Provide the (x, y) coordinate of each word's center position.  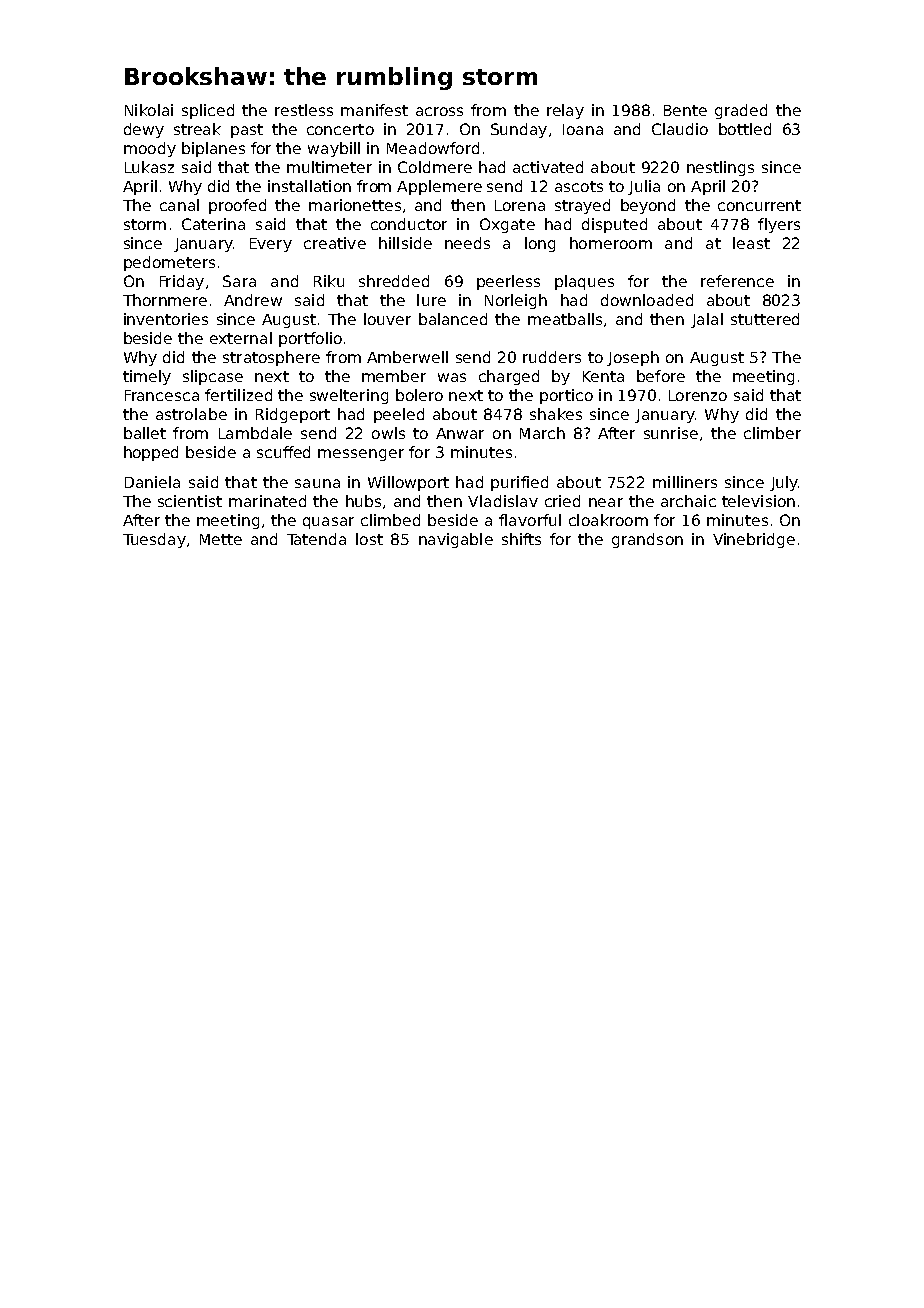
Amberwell (407, 357)
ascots (579, 186)
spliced (208, 111)
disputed (614, 225)
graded (741, 111)
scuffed (283, 452)
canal (179, 205)
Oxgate (507, 225)
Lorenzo (698, 395)
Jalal (707, 320)
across (439, 111)
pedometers (169, 263)
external (241, 338)
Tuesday (154, 540)
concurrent (759, 205)
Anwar (460, 433)
